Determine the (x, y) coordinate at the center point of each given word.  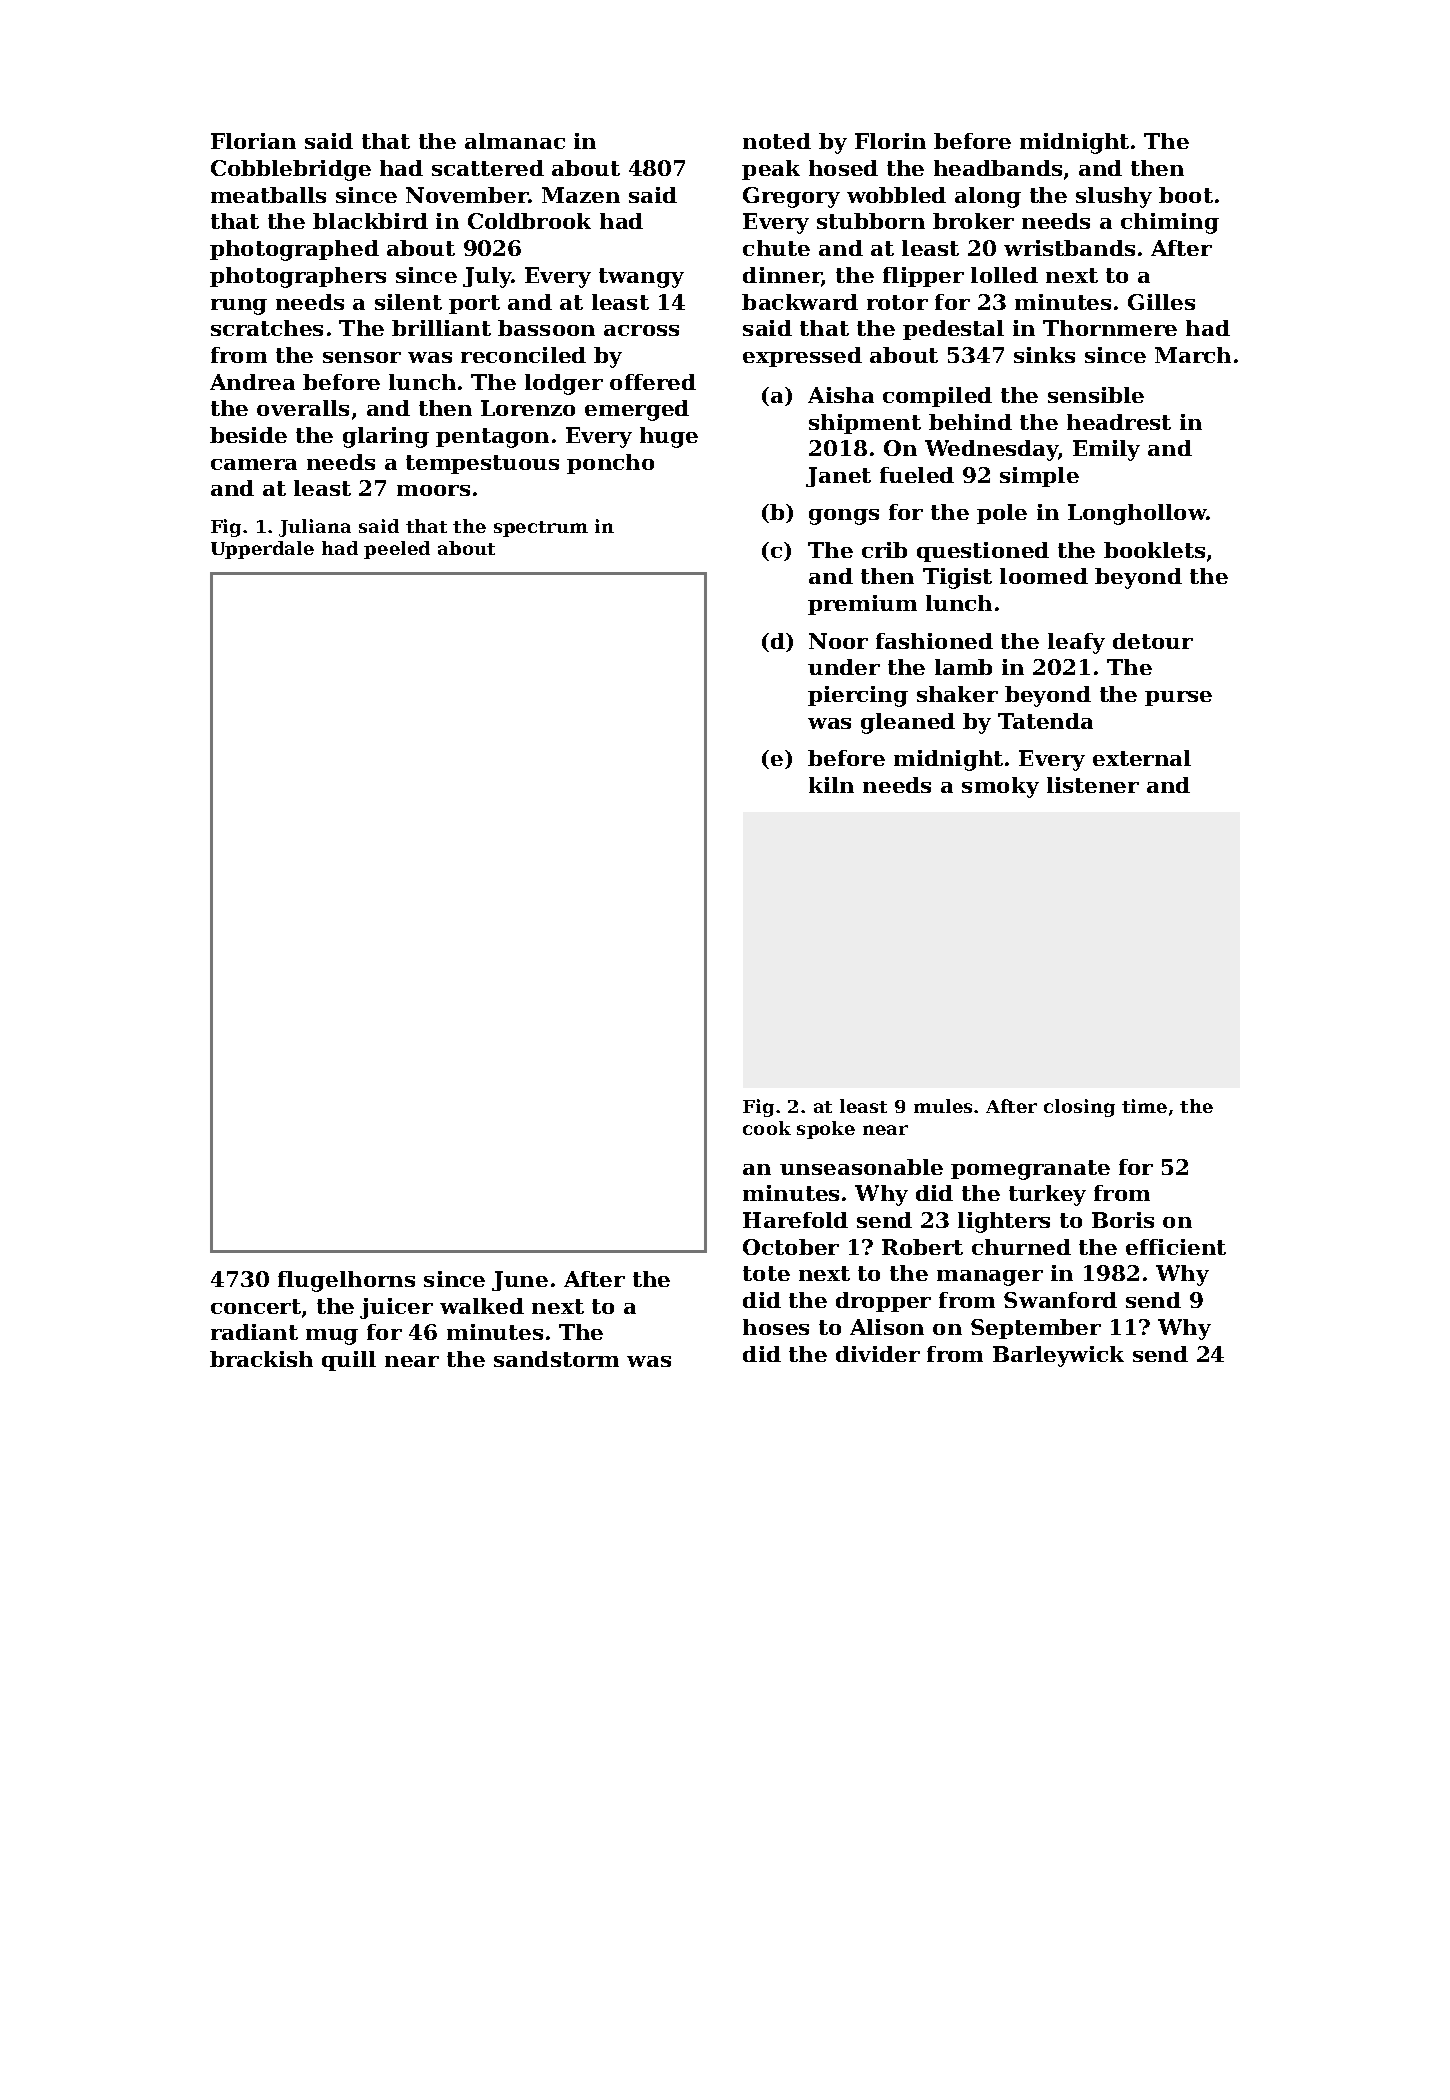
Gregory (791, 197)
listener (1093, 785)
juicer (396, 1308)
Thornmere (1110, 328)
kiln (831, 785)
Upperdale (262, 550)
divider (878, 1354)
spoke (826, 1130)
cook (767, 1128)
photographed (294, 250)
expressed (802, 357)
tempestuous (482, 464)
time (1144, 1106)
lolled (1004, 275)
